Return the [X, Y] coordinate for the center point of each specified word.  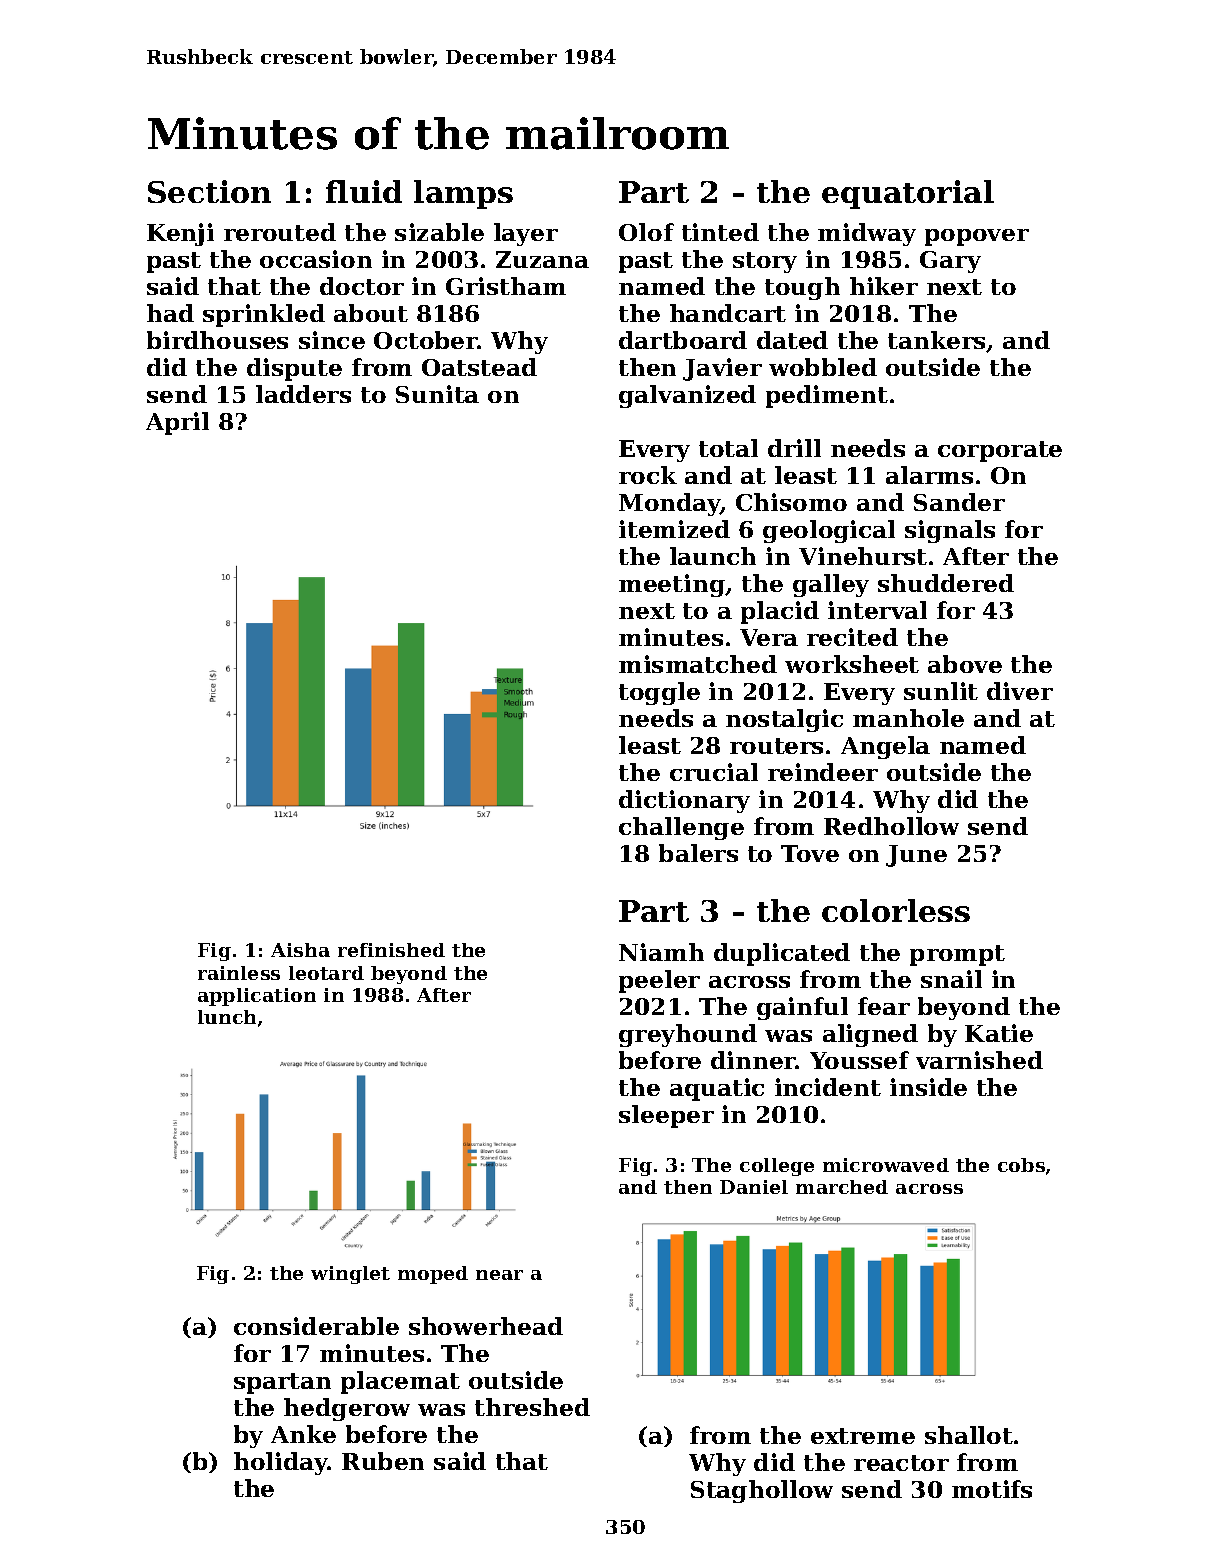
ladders [303, 394]
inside [928, 1087]
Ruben [383, 1461]
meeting [672, 585]
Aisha [300, 950]
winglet [350, 1275]
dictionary [684, 801]
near [499, 1275]
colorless [896, 910]
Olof [646, 232]
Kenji [180, 234]
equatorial [908, 194]
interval [877, 610]
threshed [532, 1407]
